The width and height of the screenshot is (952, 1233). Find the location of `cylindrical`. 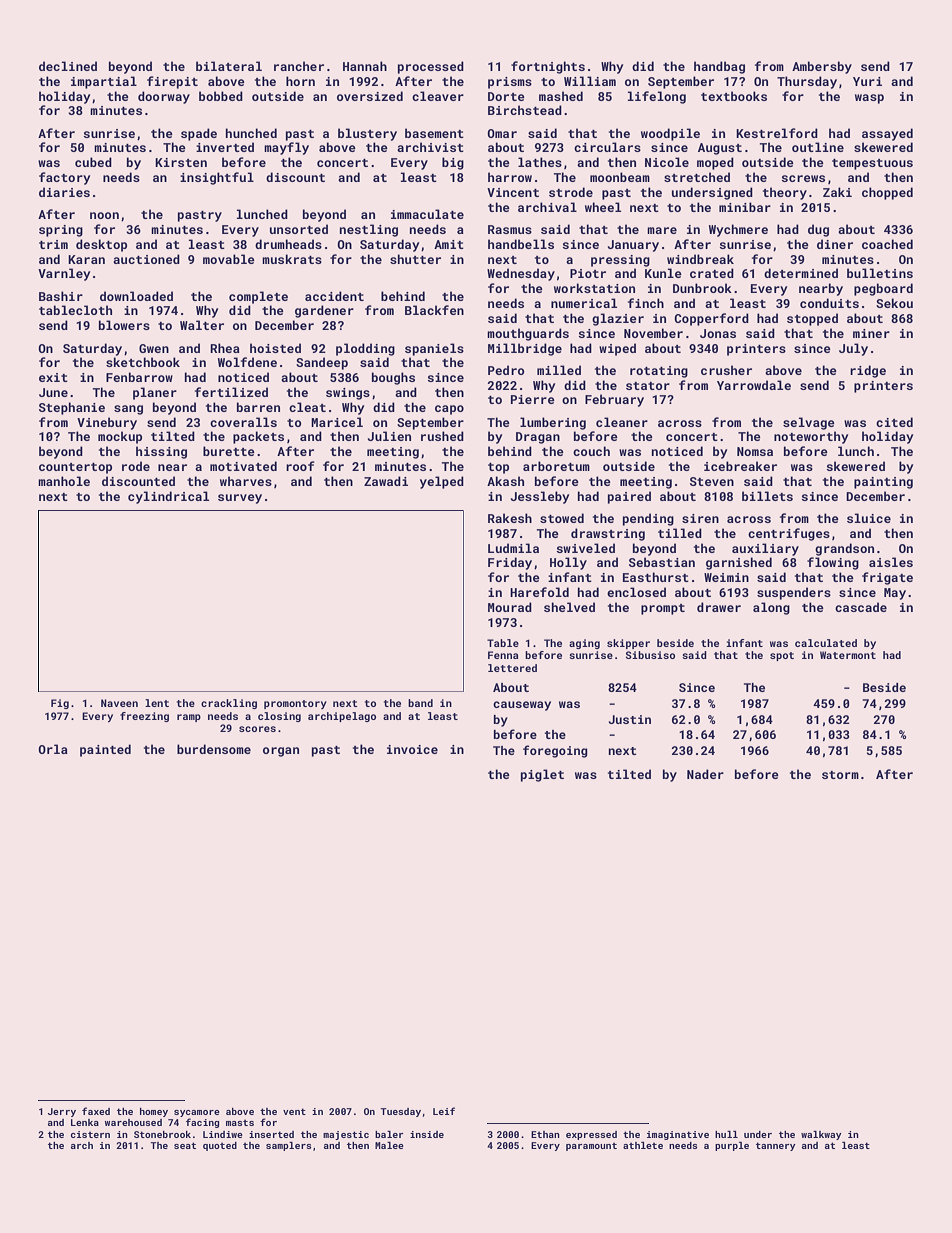

cylindrical is located at coordinates (168, 497).
